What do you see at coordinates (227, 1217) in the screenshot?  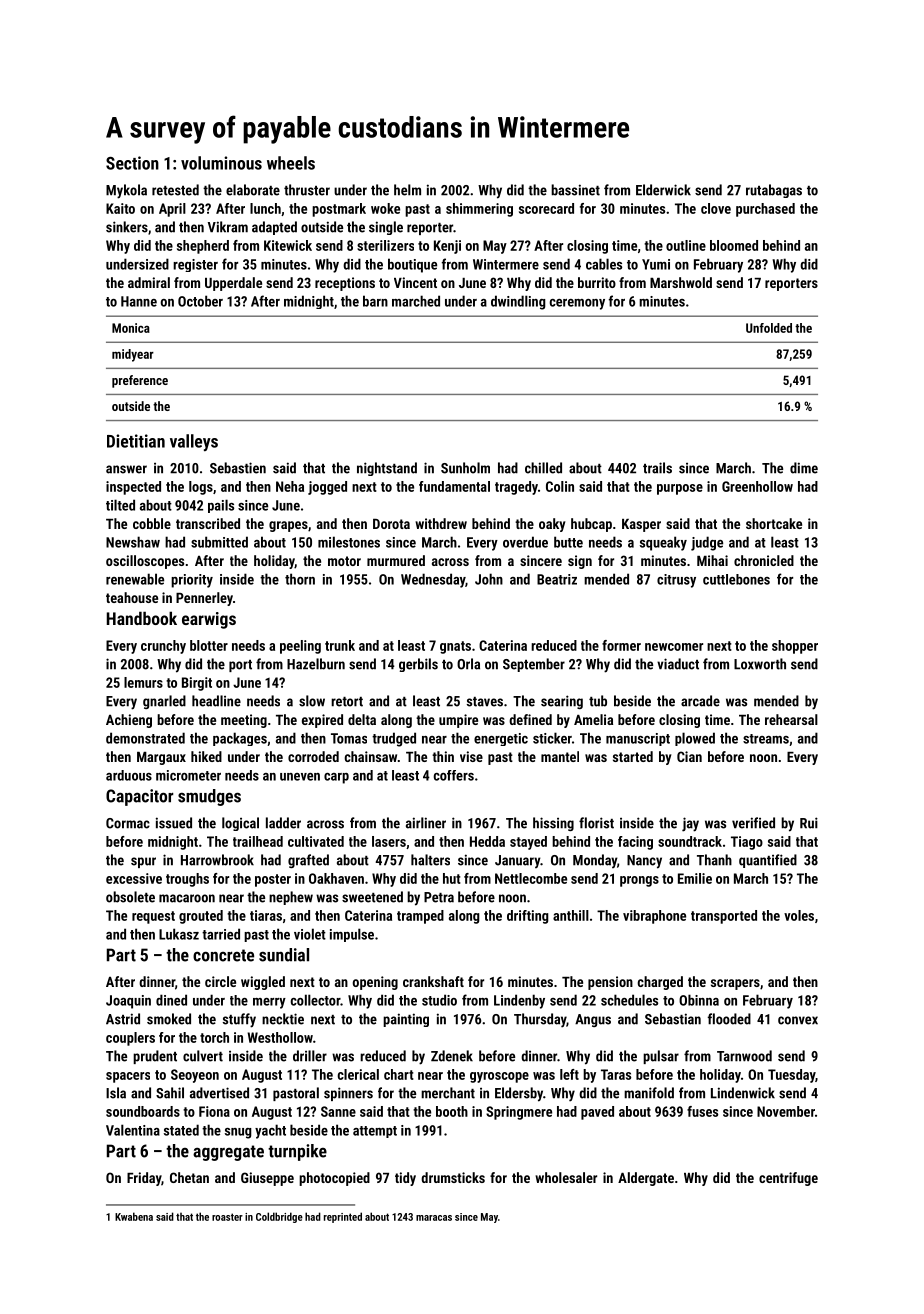 I see `roaster` at bounding box center [227, 1217].
